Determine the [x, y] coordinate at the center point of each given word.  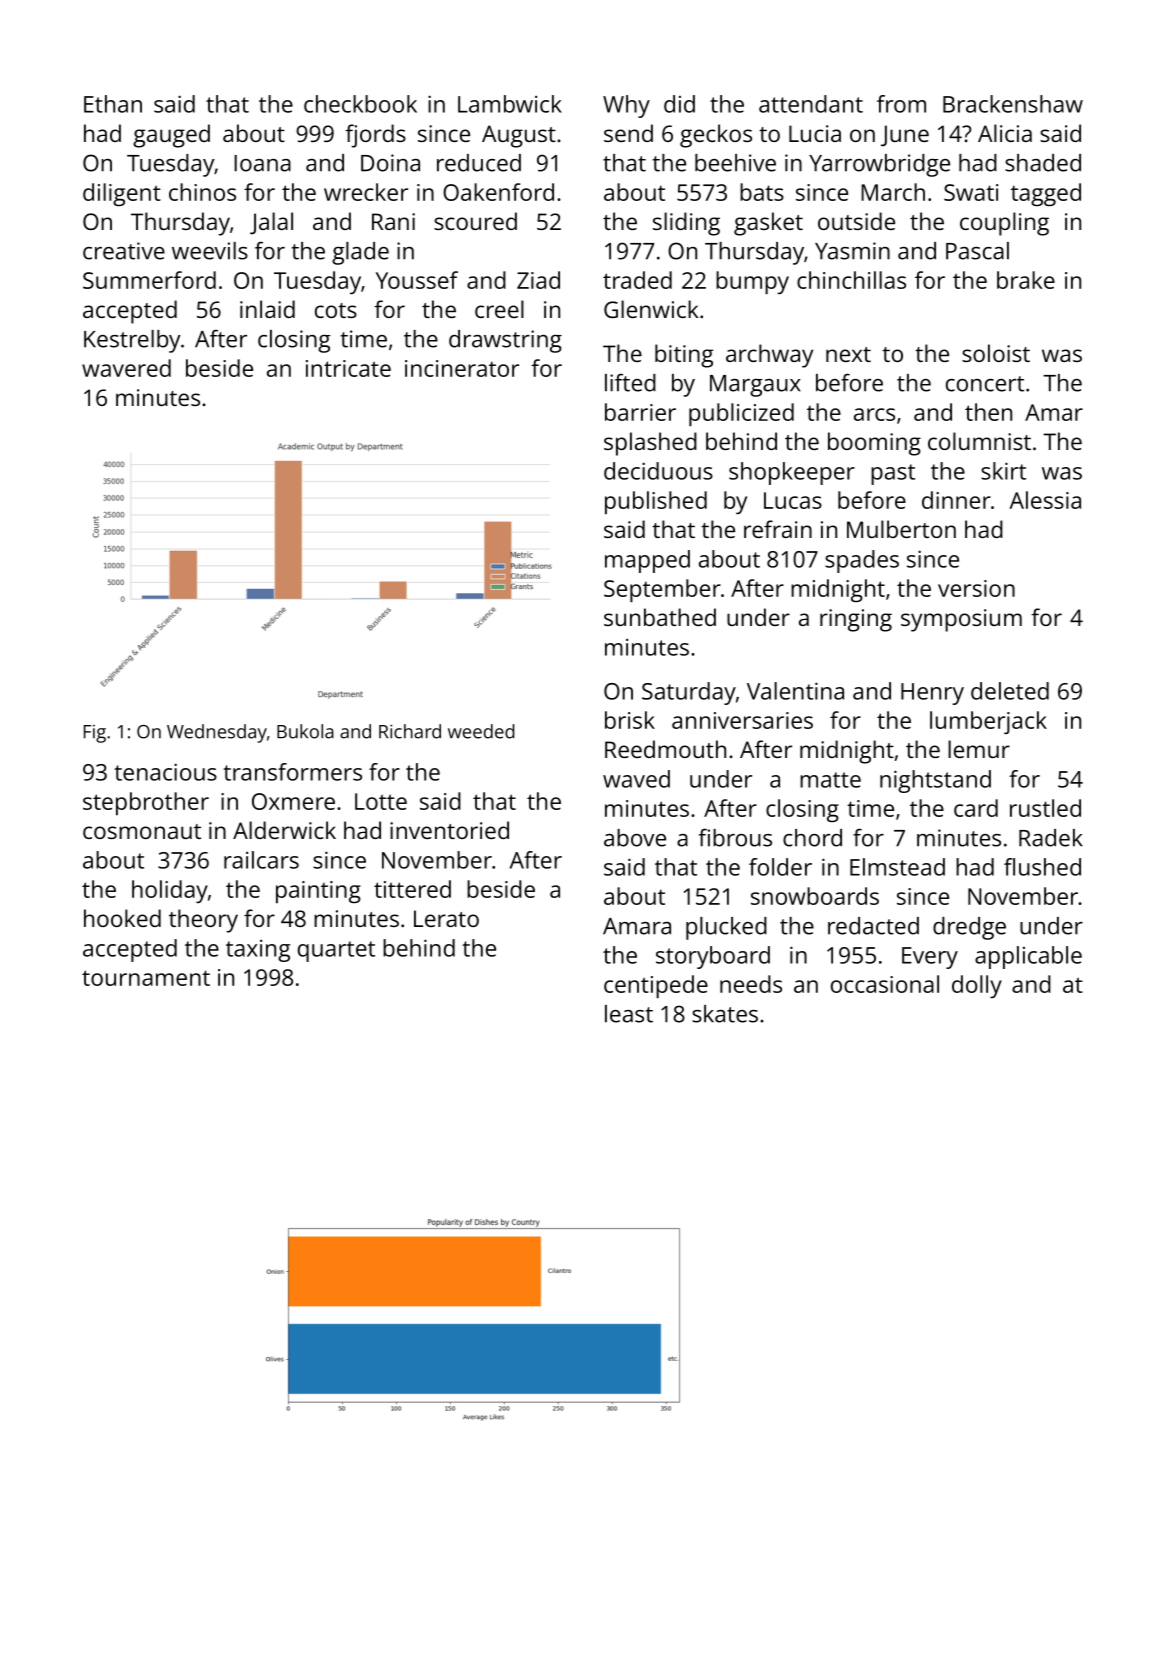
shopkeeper [792, 473]
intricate [348, 368]
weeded [481, 731]
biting [684, 356]
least [629, 1014]
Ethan [113, 104]
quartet [336, 951]
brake [1026, 280]
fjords [375, 136]
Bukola [305, 731]
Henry [932, 694]
